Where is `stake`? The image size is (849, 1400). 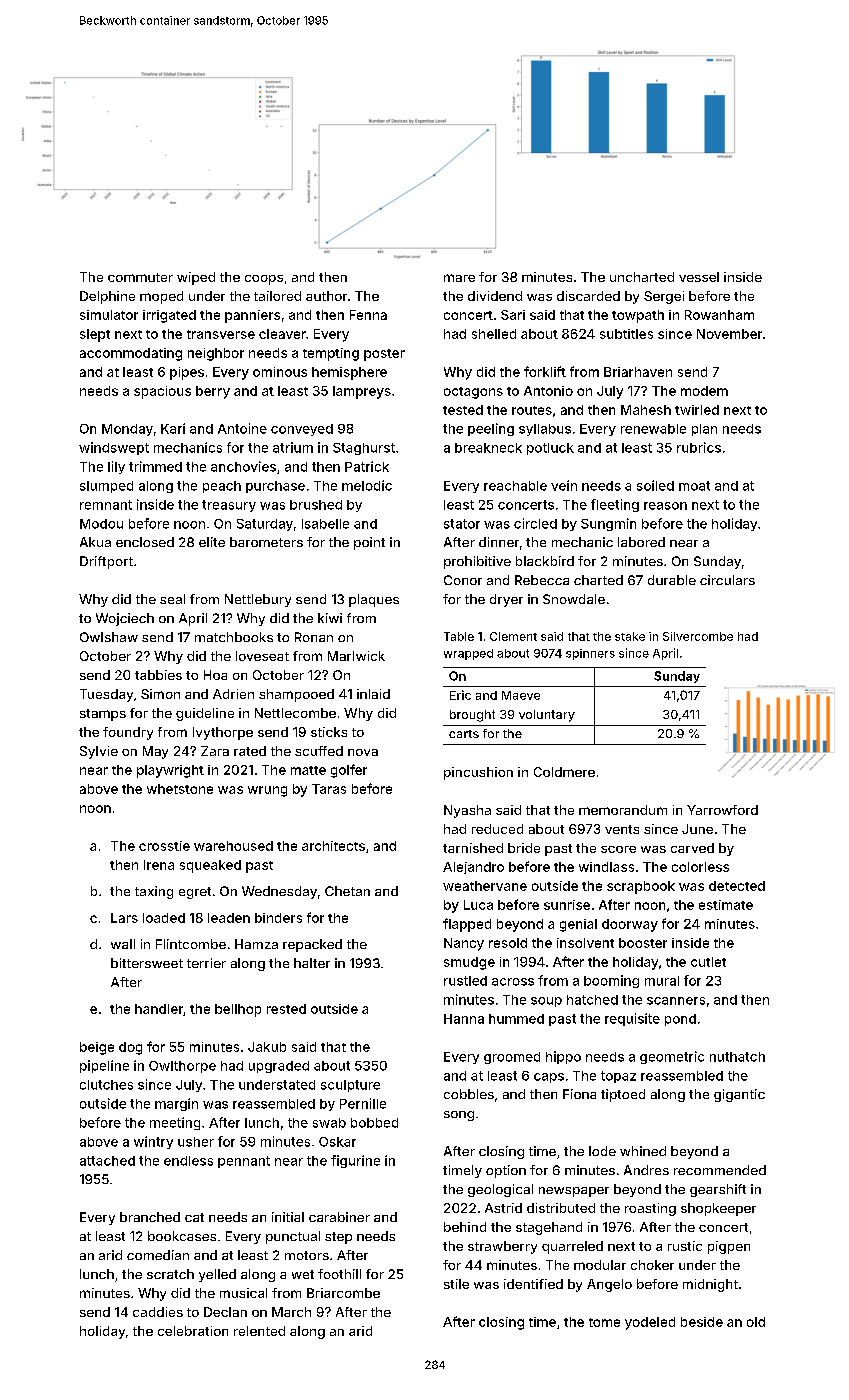 stake is located at coordinates (630, 636).
